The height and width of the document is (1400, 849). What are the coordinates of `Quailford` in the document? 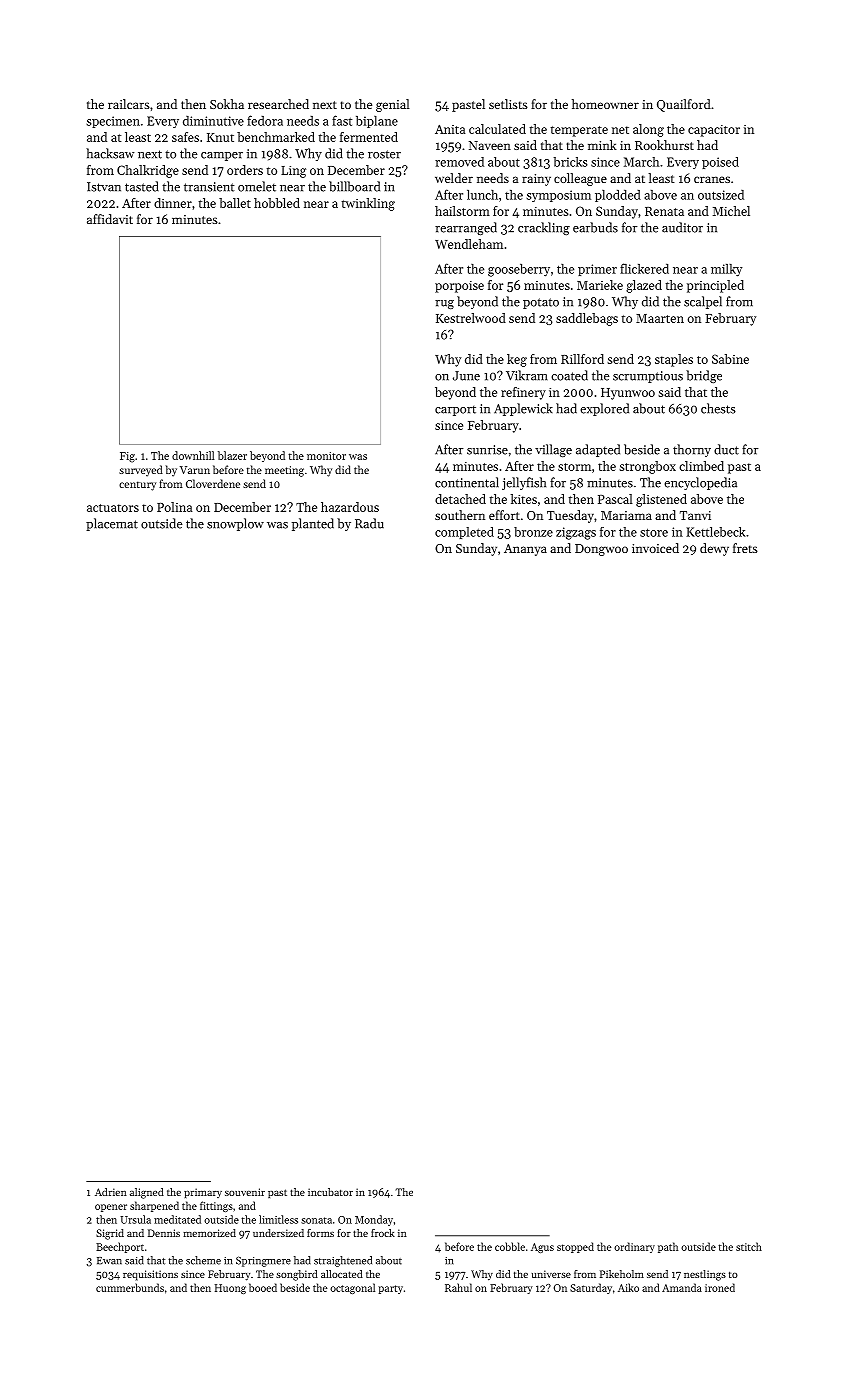 It's located at (684, 105).
